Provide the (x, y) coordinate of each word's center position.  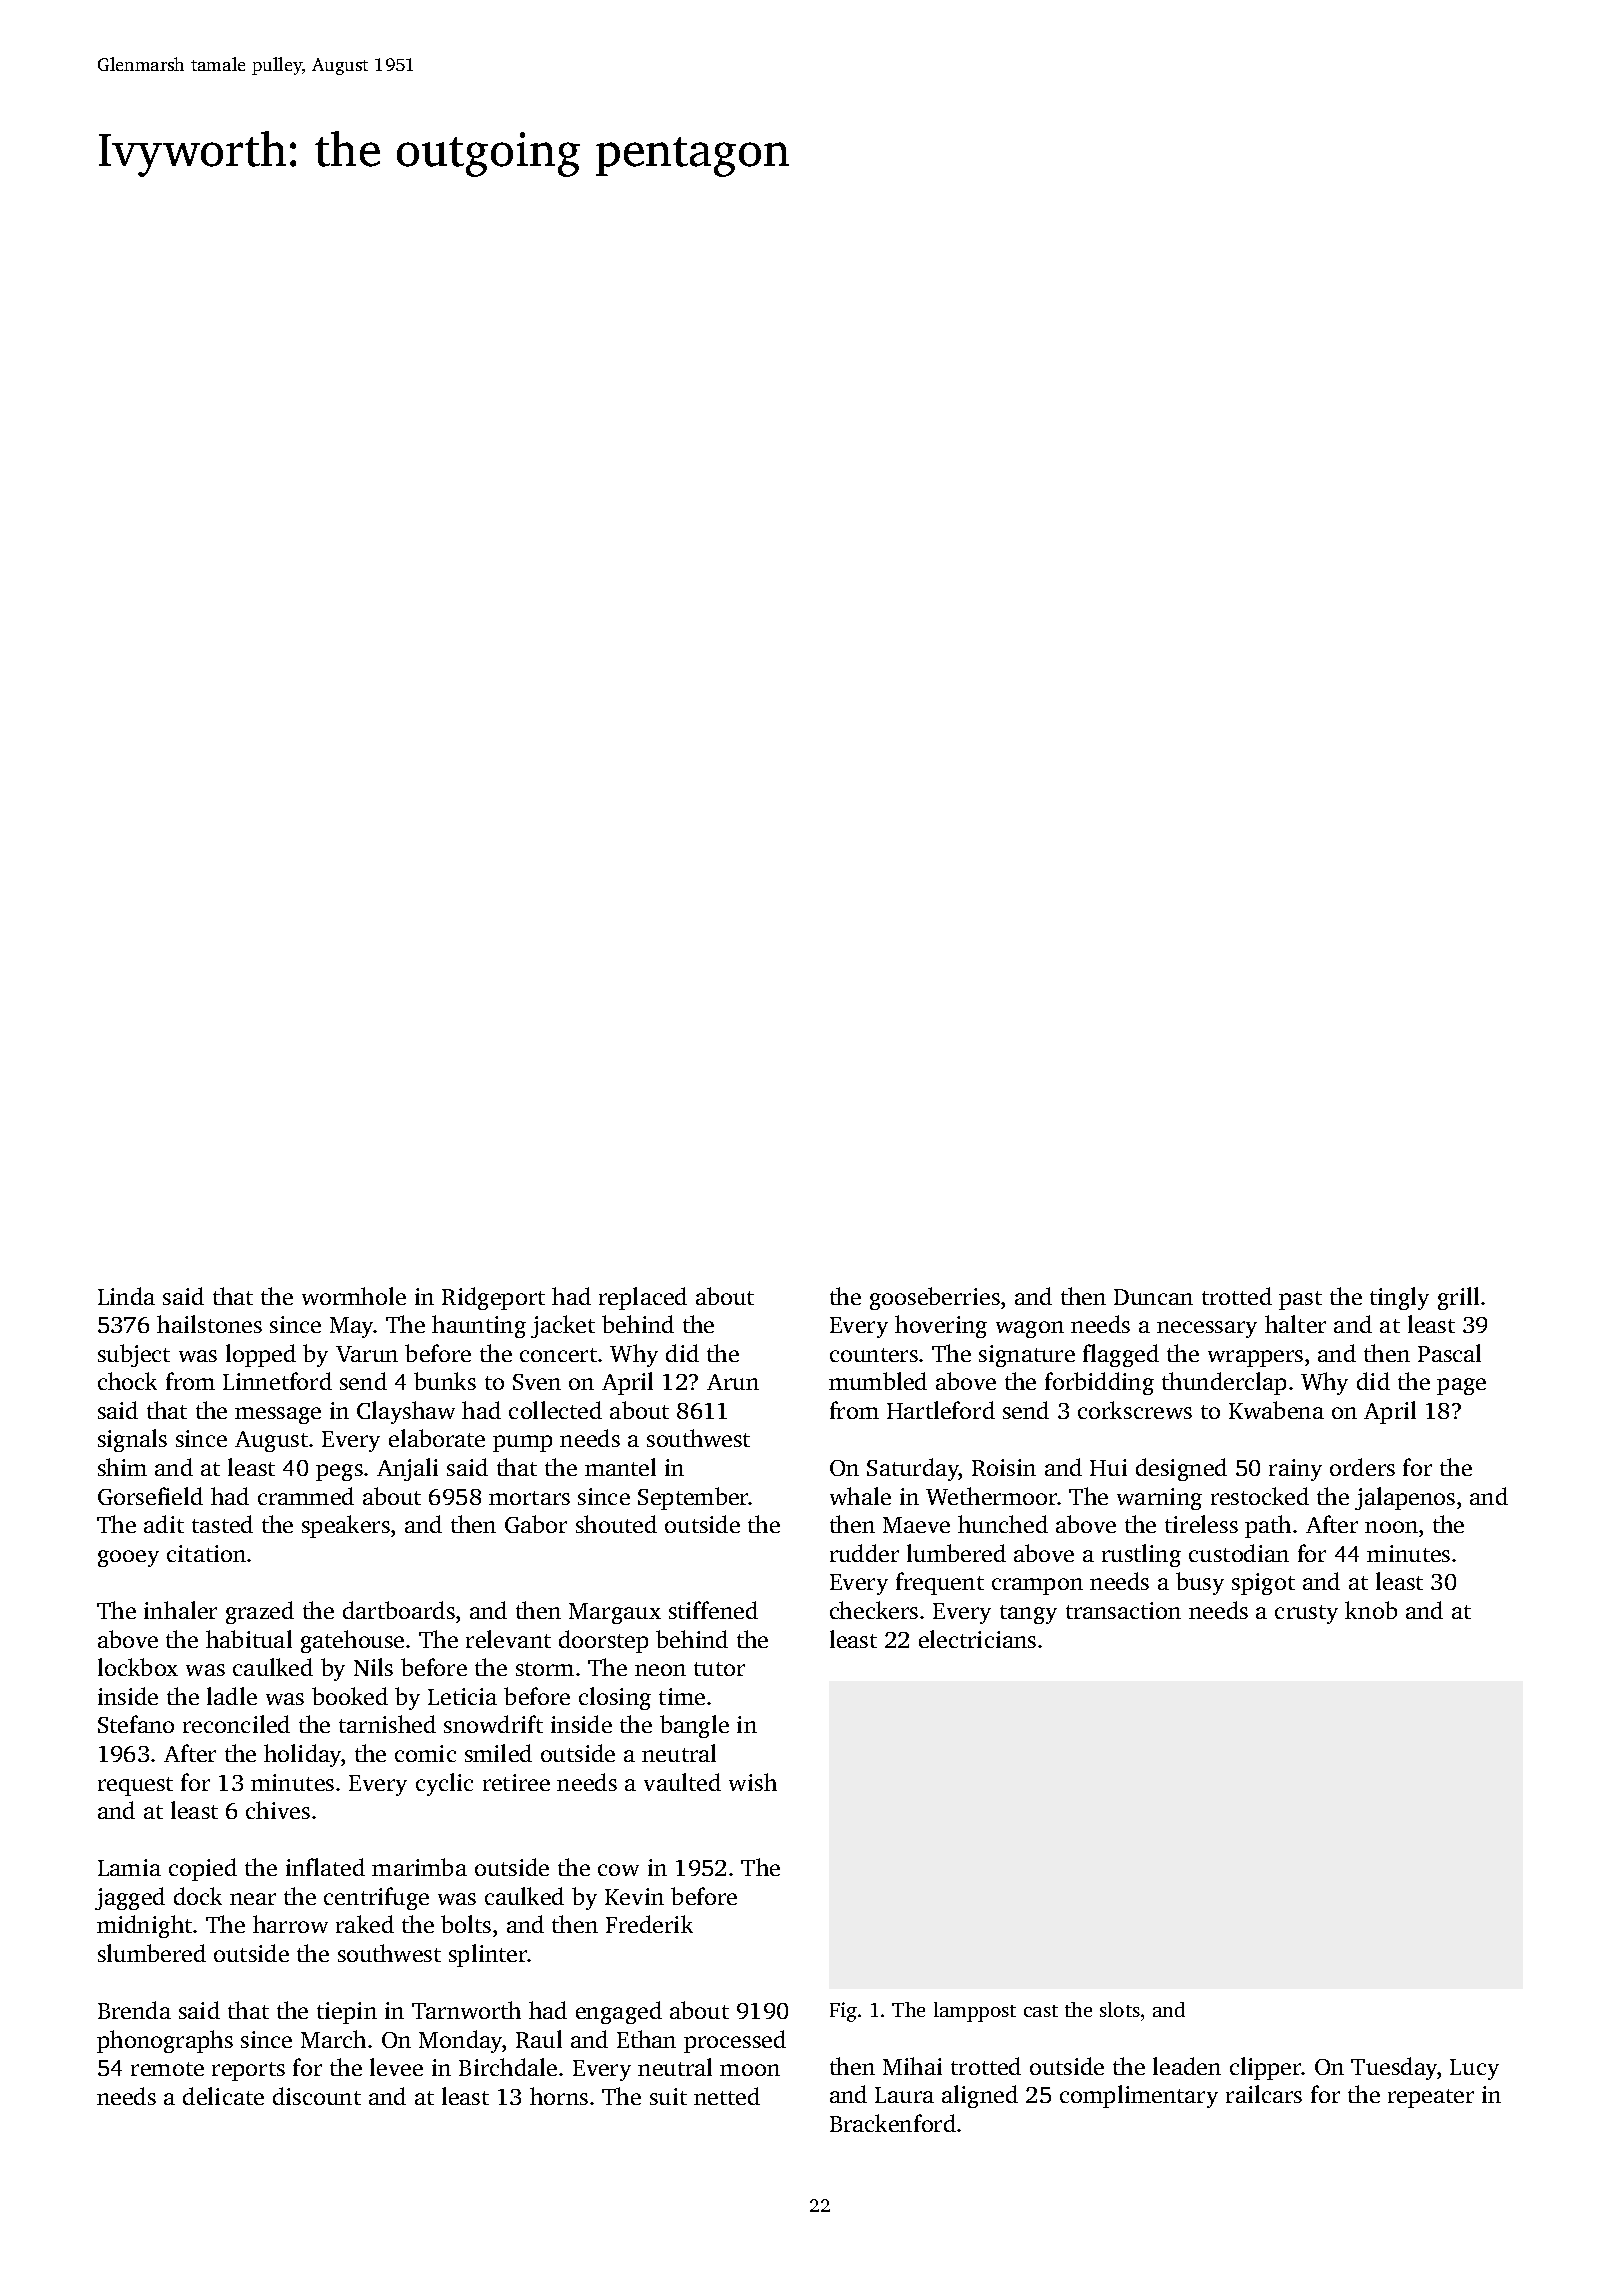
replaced (643, 1298)
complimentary (1139, 2096)
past (1300, 1300)
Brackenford (893, 2123)
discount (317, 2096)
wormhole (354, 1296)
